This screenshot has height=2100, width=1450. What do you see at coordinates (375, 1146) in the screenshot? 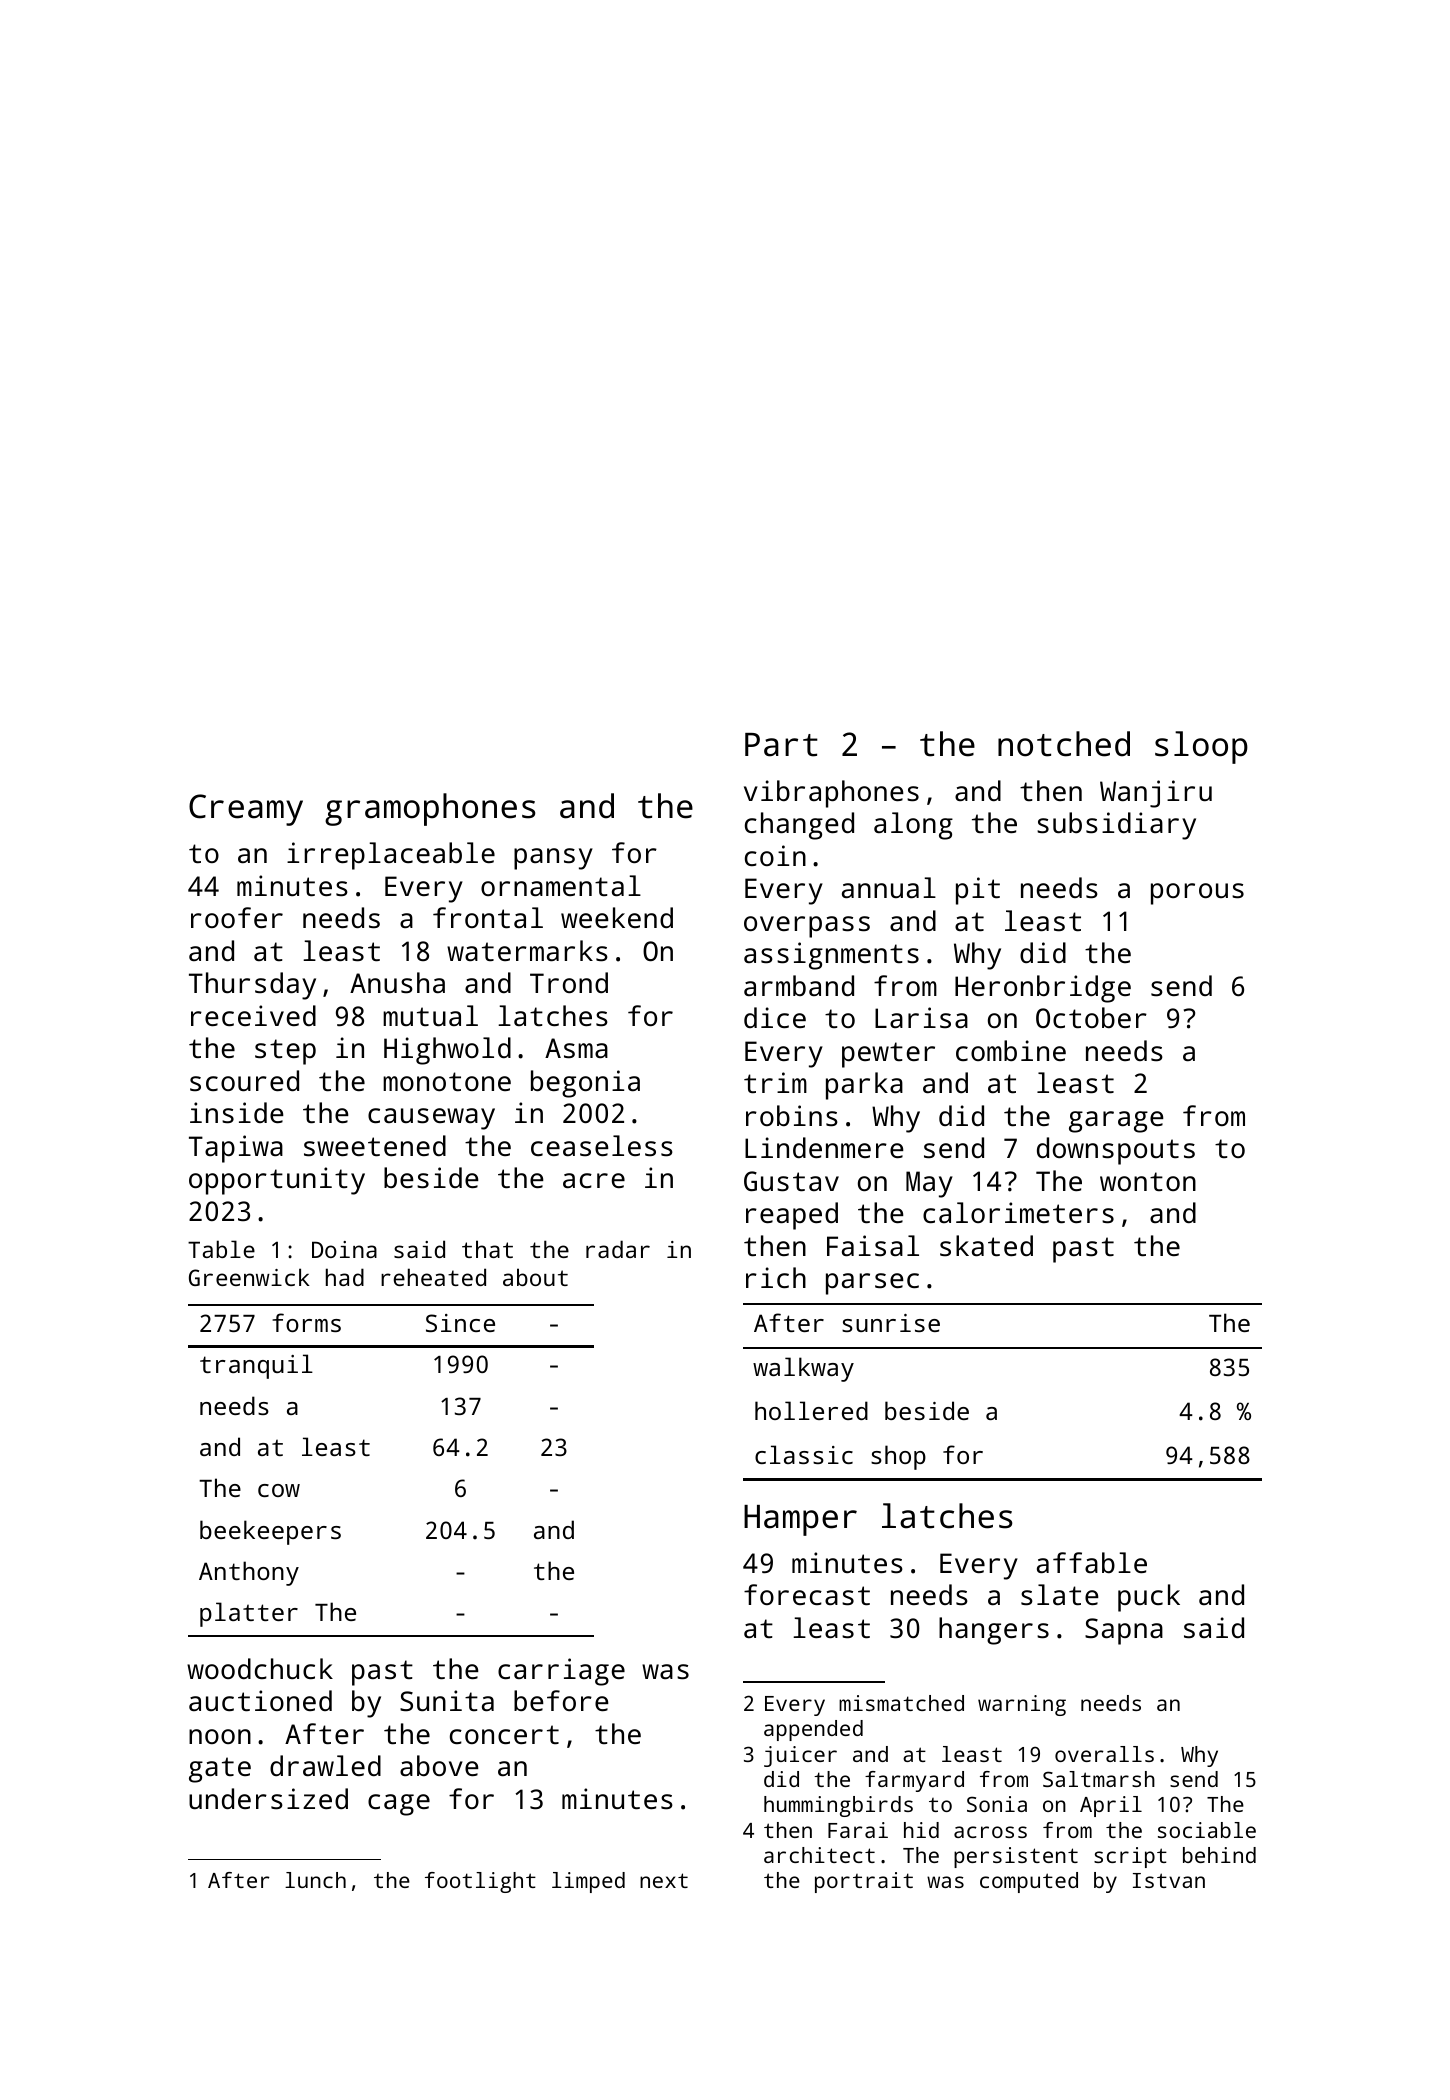
I see `sweetened` at bounding box center [375, 1146].
